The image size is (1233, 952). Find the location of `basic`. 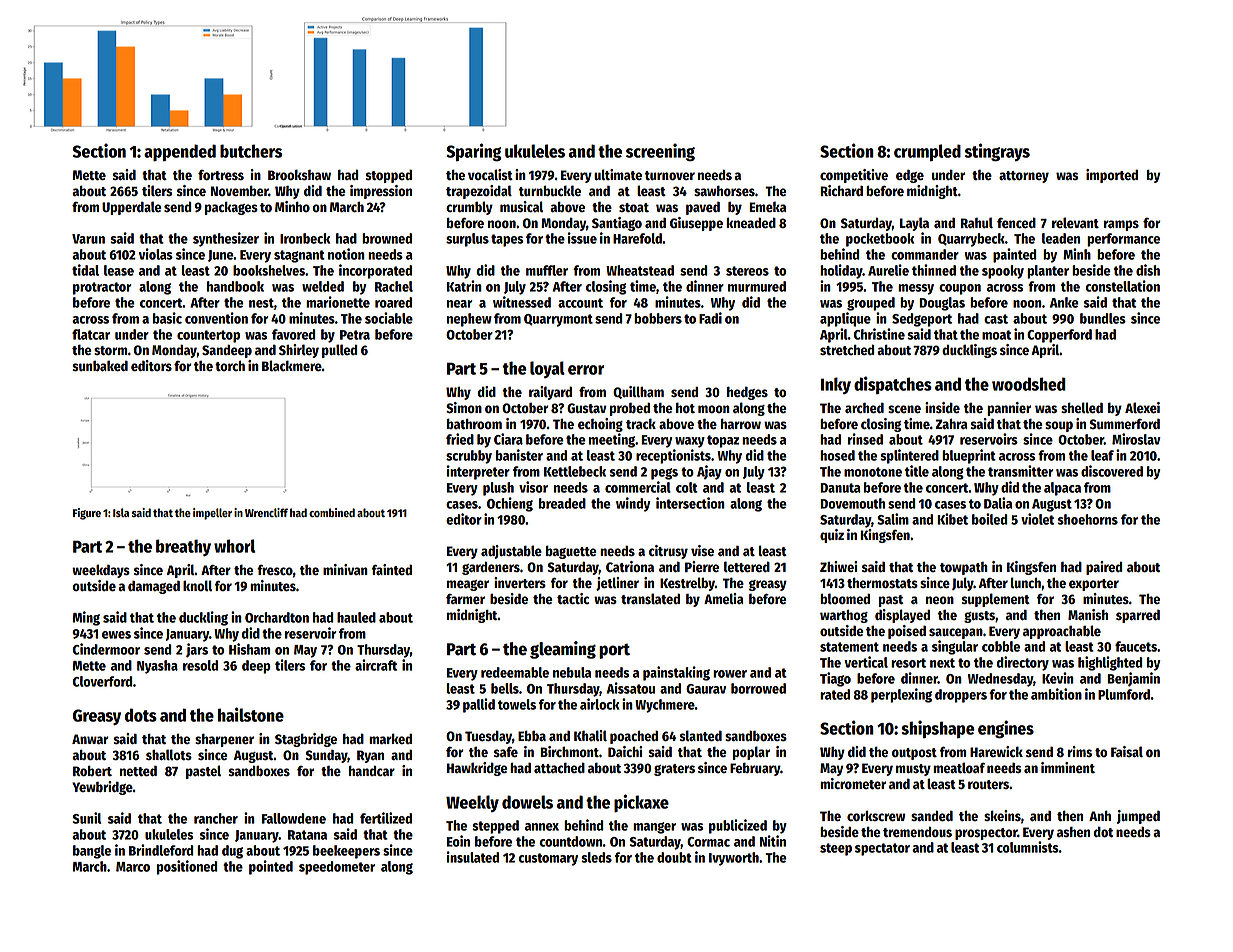

basic is located at coordinates (167, 318).
